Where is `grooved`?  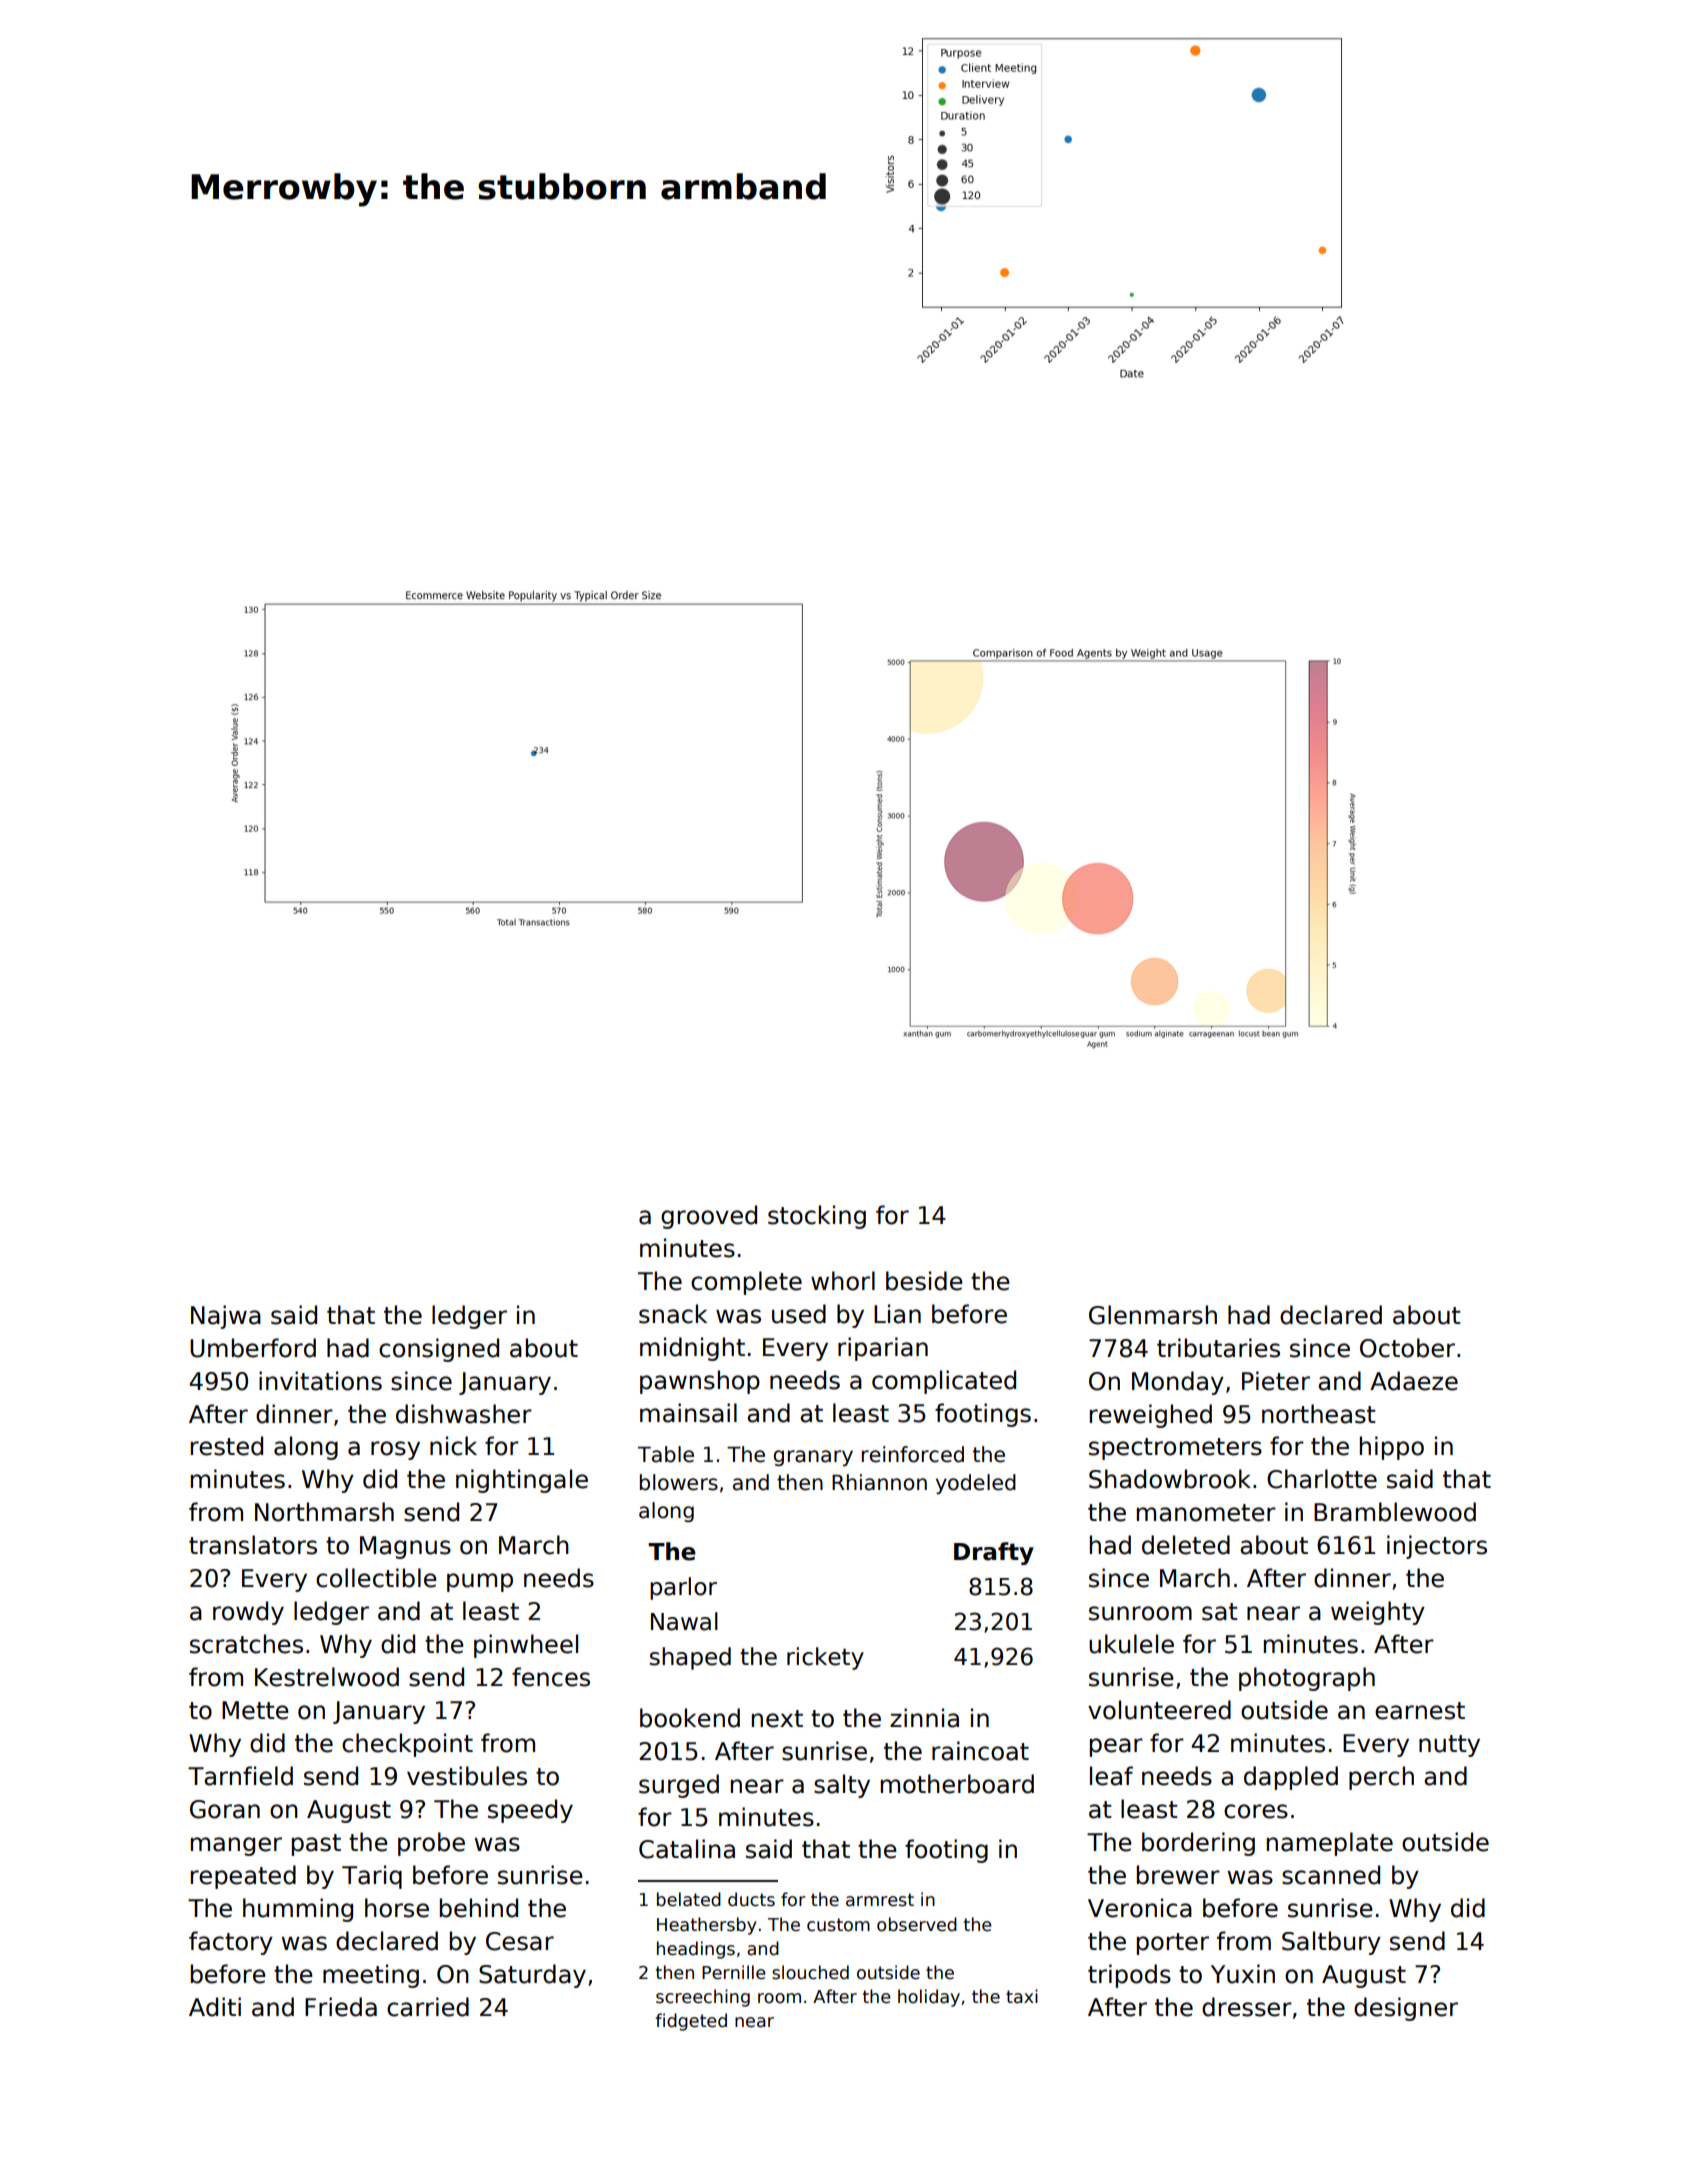 grooved is located at coordinates (709, 1217).
